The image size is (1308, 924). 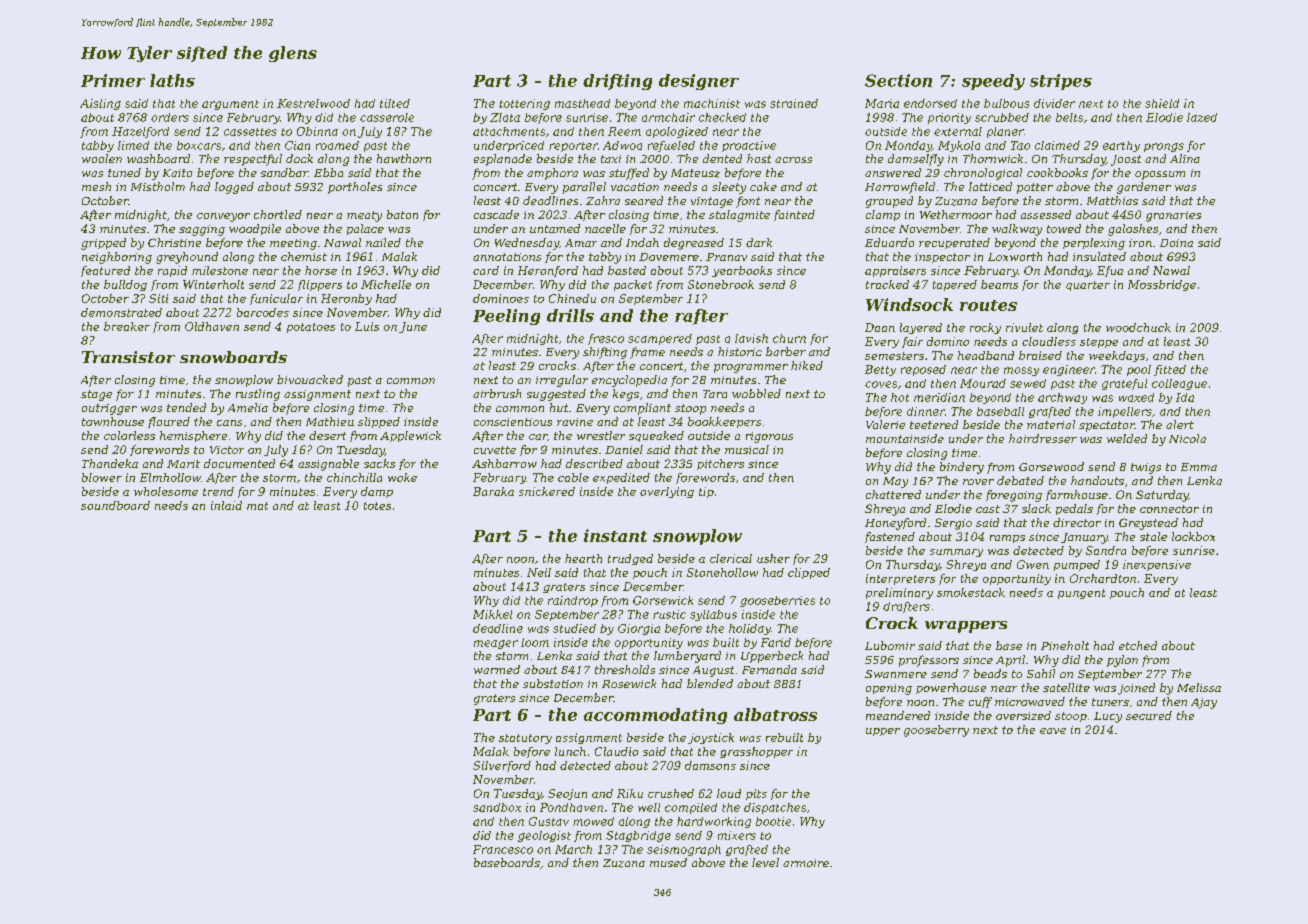 What do you see at coordinates (1138, 645) in the screenshot?
I see `etched` at bounding box center [1138, 645].
